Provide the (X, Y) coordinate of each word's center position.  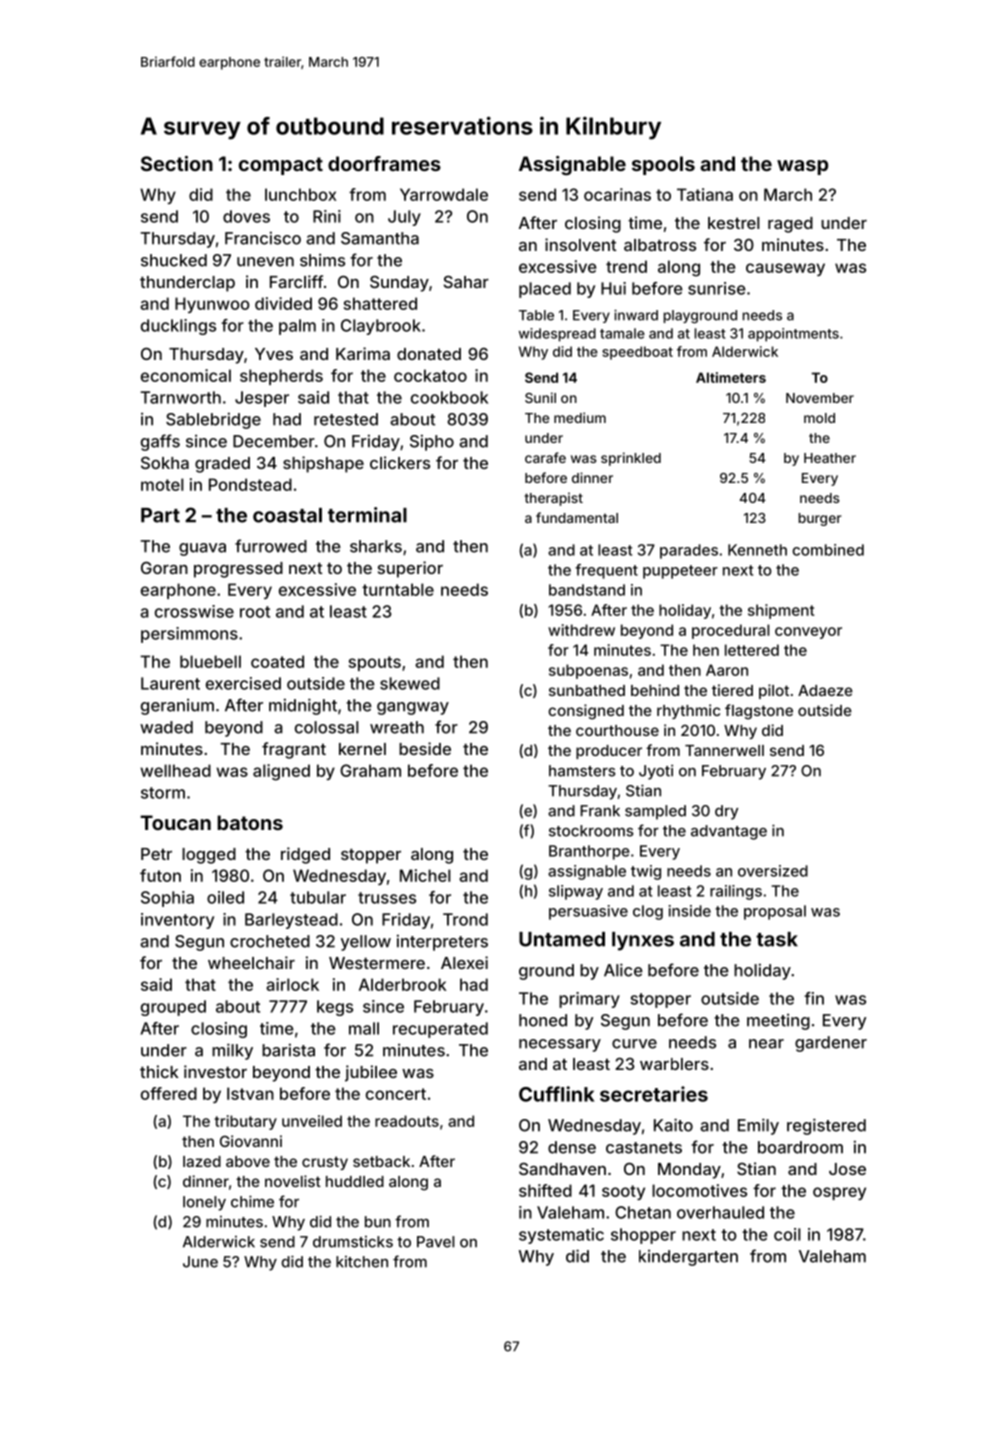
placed (545, 290)
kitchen (362, 1262)
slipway (576, 892)
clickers (400, 462)
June (200, 1262)
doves (246, 216)
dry (726, 812)
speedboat (637, 353)
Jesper (262, 399)
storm (163, 793)
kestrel (734, 223)
